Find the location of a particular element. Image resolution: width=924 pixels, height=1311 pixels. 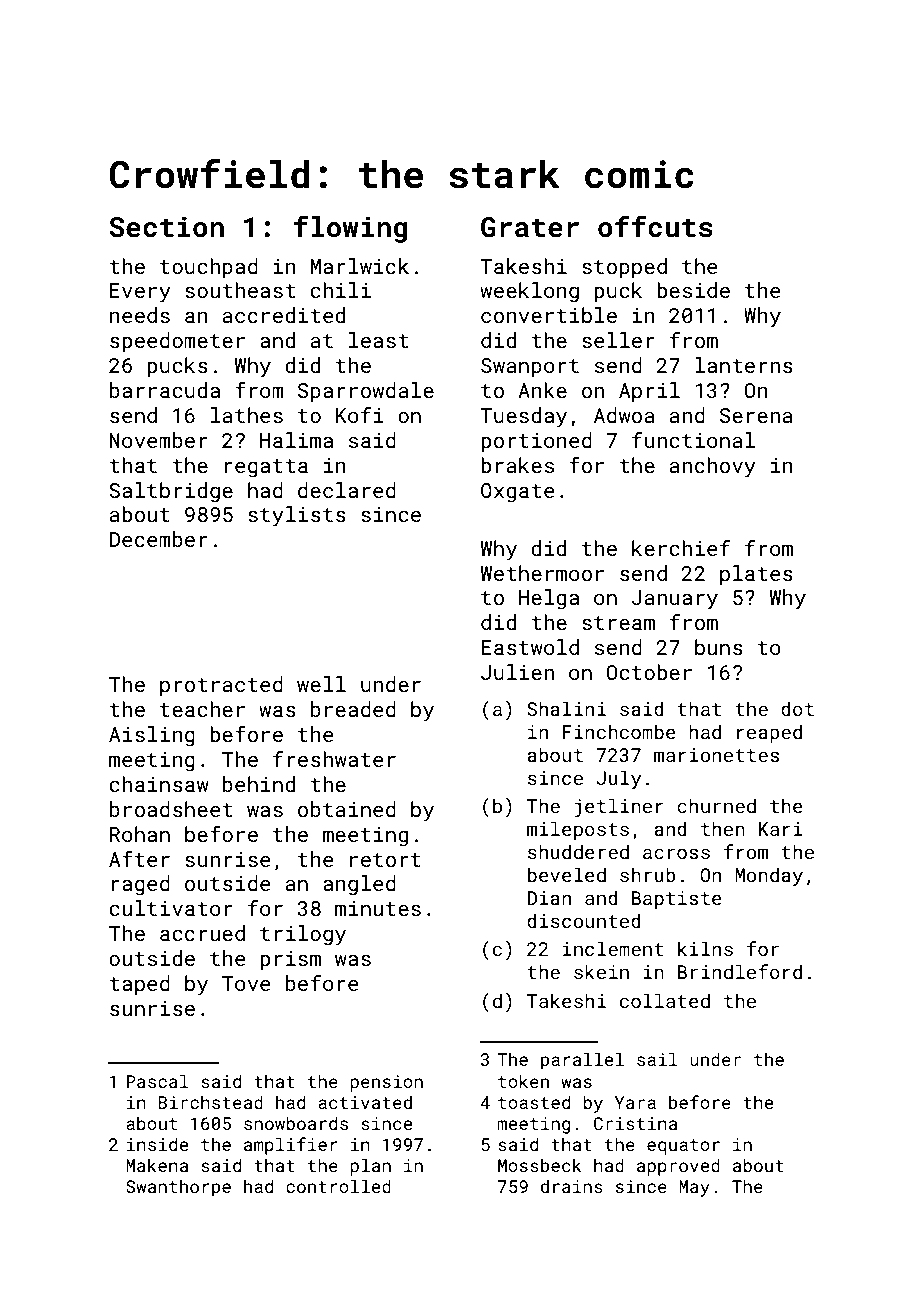

Helga is located at coordinates (549, 599).
